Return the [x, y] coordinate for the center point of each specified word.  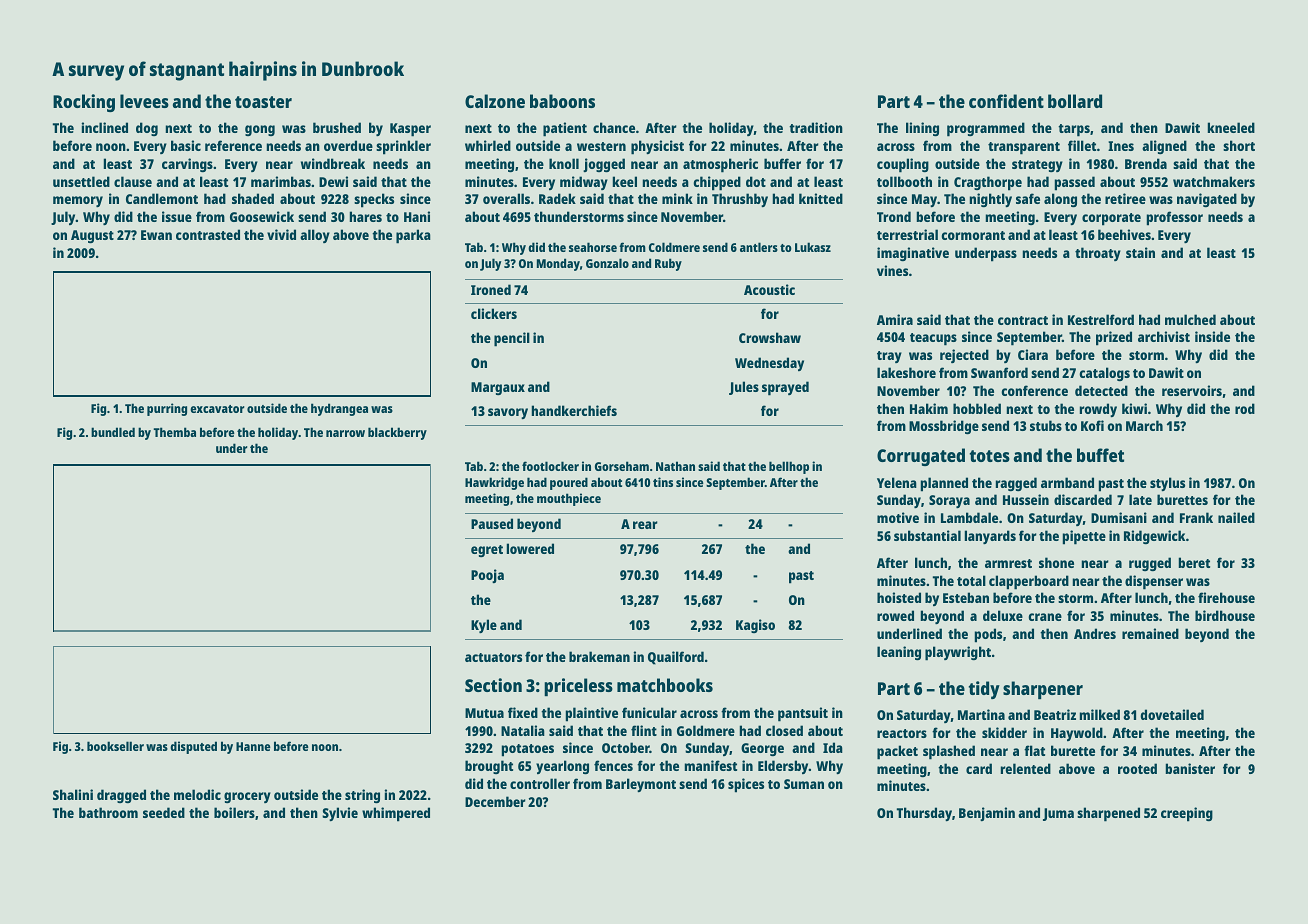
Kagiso [755, 626]
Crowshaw [770, 337]
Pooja [487, 576]
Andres [1095, 633]
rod [1245, 408]
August [92, 237]
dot [756, 181]
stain [1140, 252]
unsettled [81, 181]
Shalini [73, 794]
